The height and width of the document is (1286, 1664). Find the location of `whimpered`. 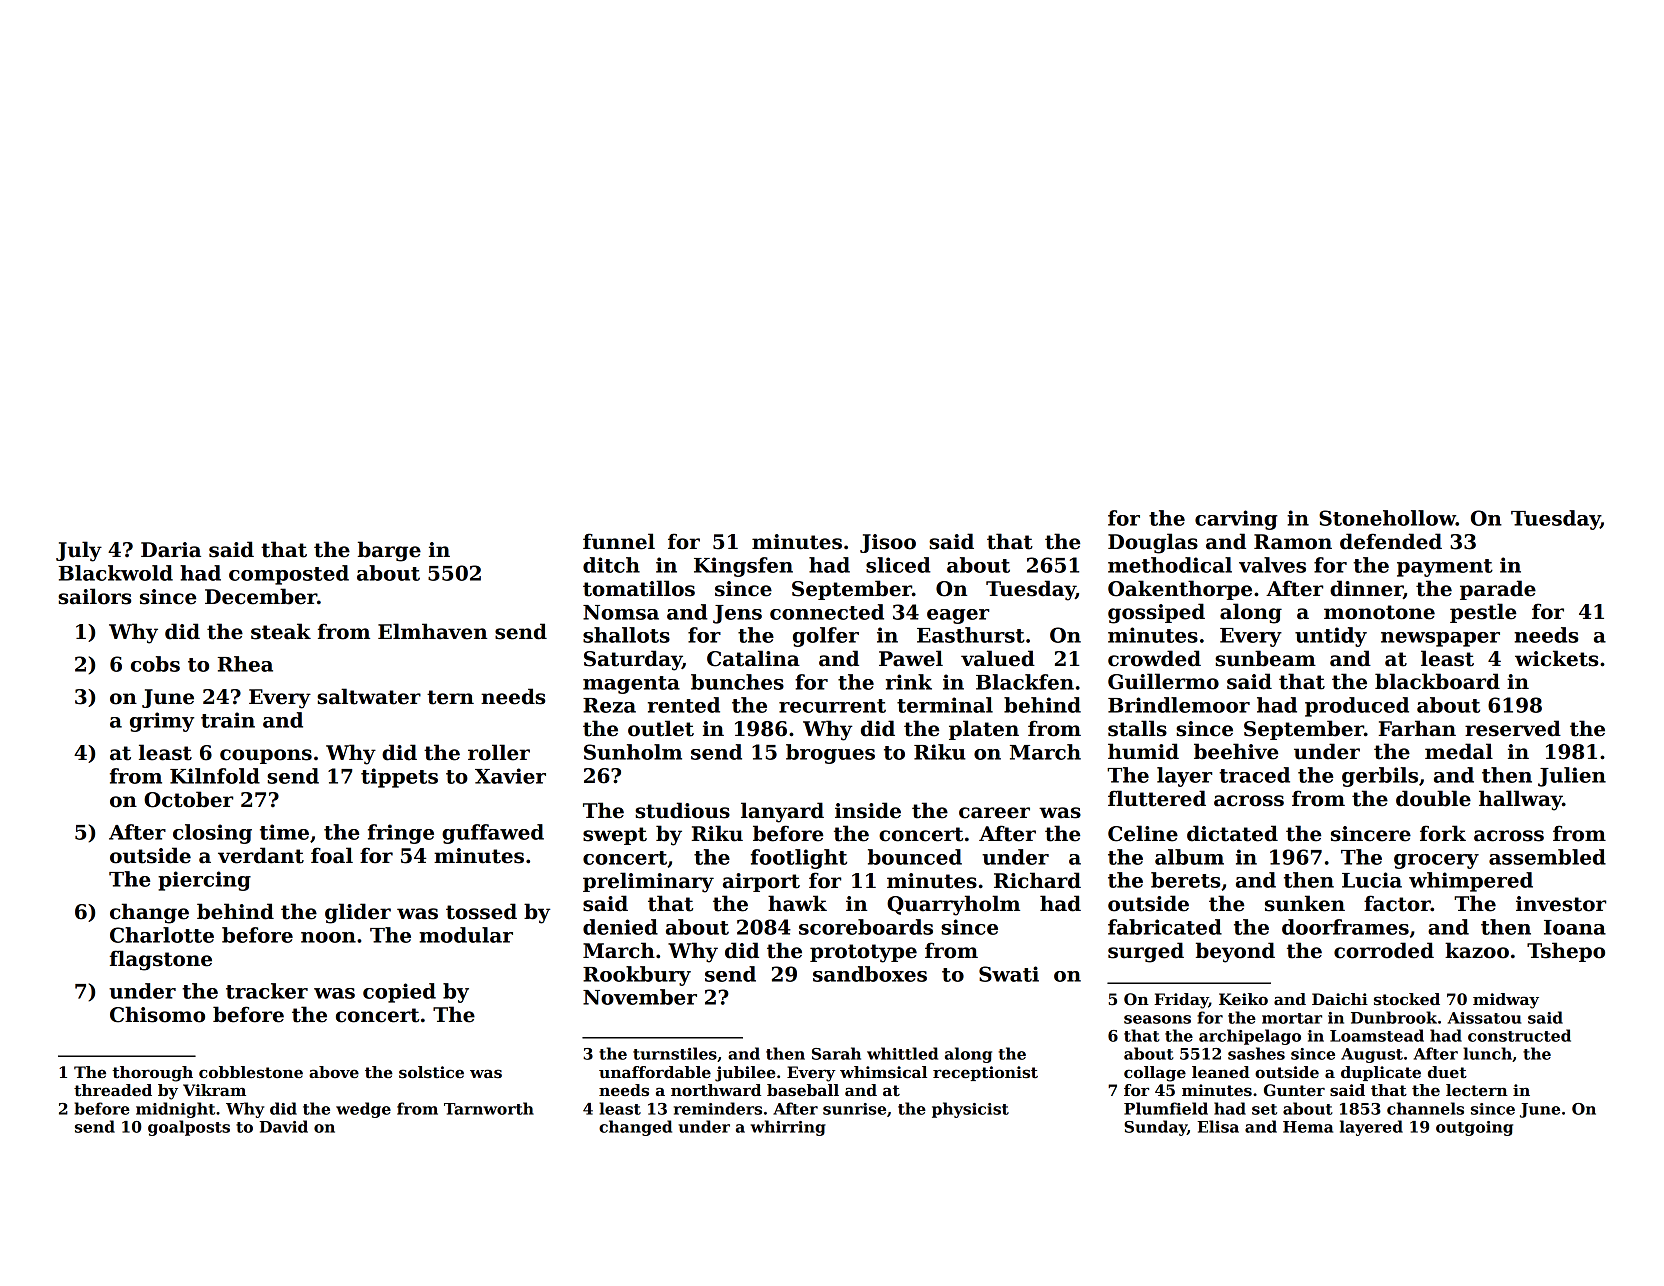

whimpered is located at coordinates (1471, 882).
